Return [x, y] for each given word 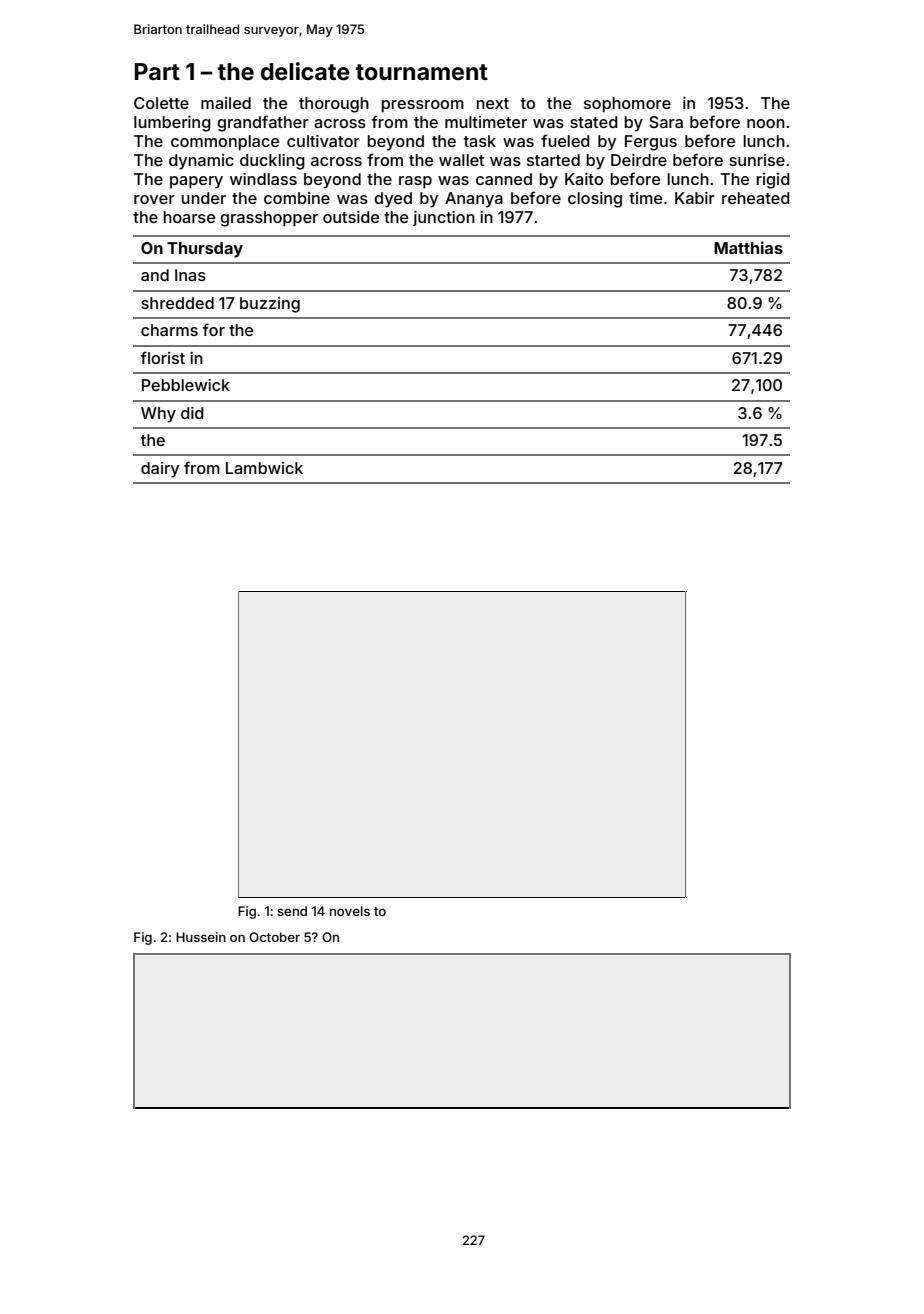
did [192, 413]
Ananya [474, 200]
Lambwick [264, 468]
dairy [160, 470]
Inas [190, 275]
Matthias [748, 247]
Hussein [201, 937]
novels [350, 911]
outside [351, 217]
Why [158, 415]
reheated [756, 198]
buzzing [270, 305]
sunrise [757, 160]
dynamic [201, 162]
